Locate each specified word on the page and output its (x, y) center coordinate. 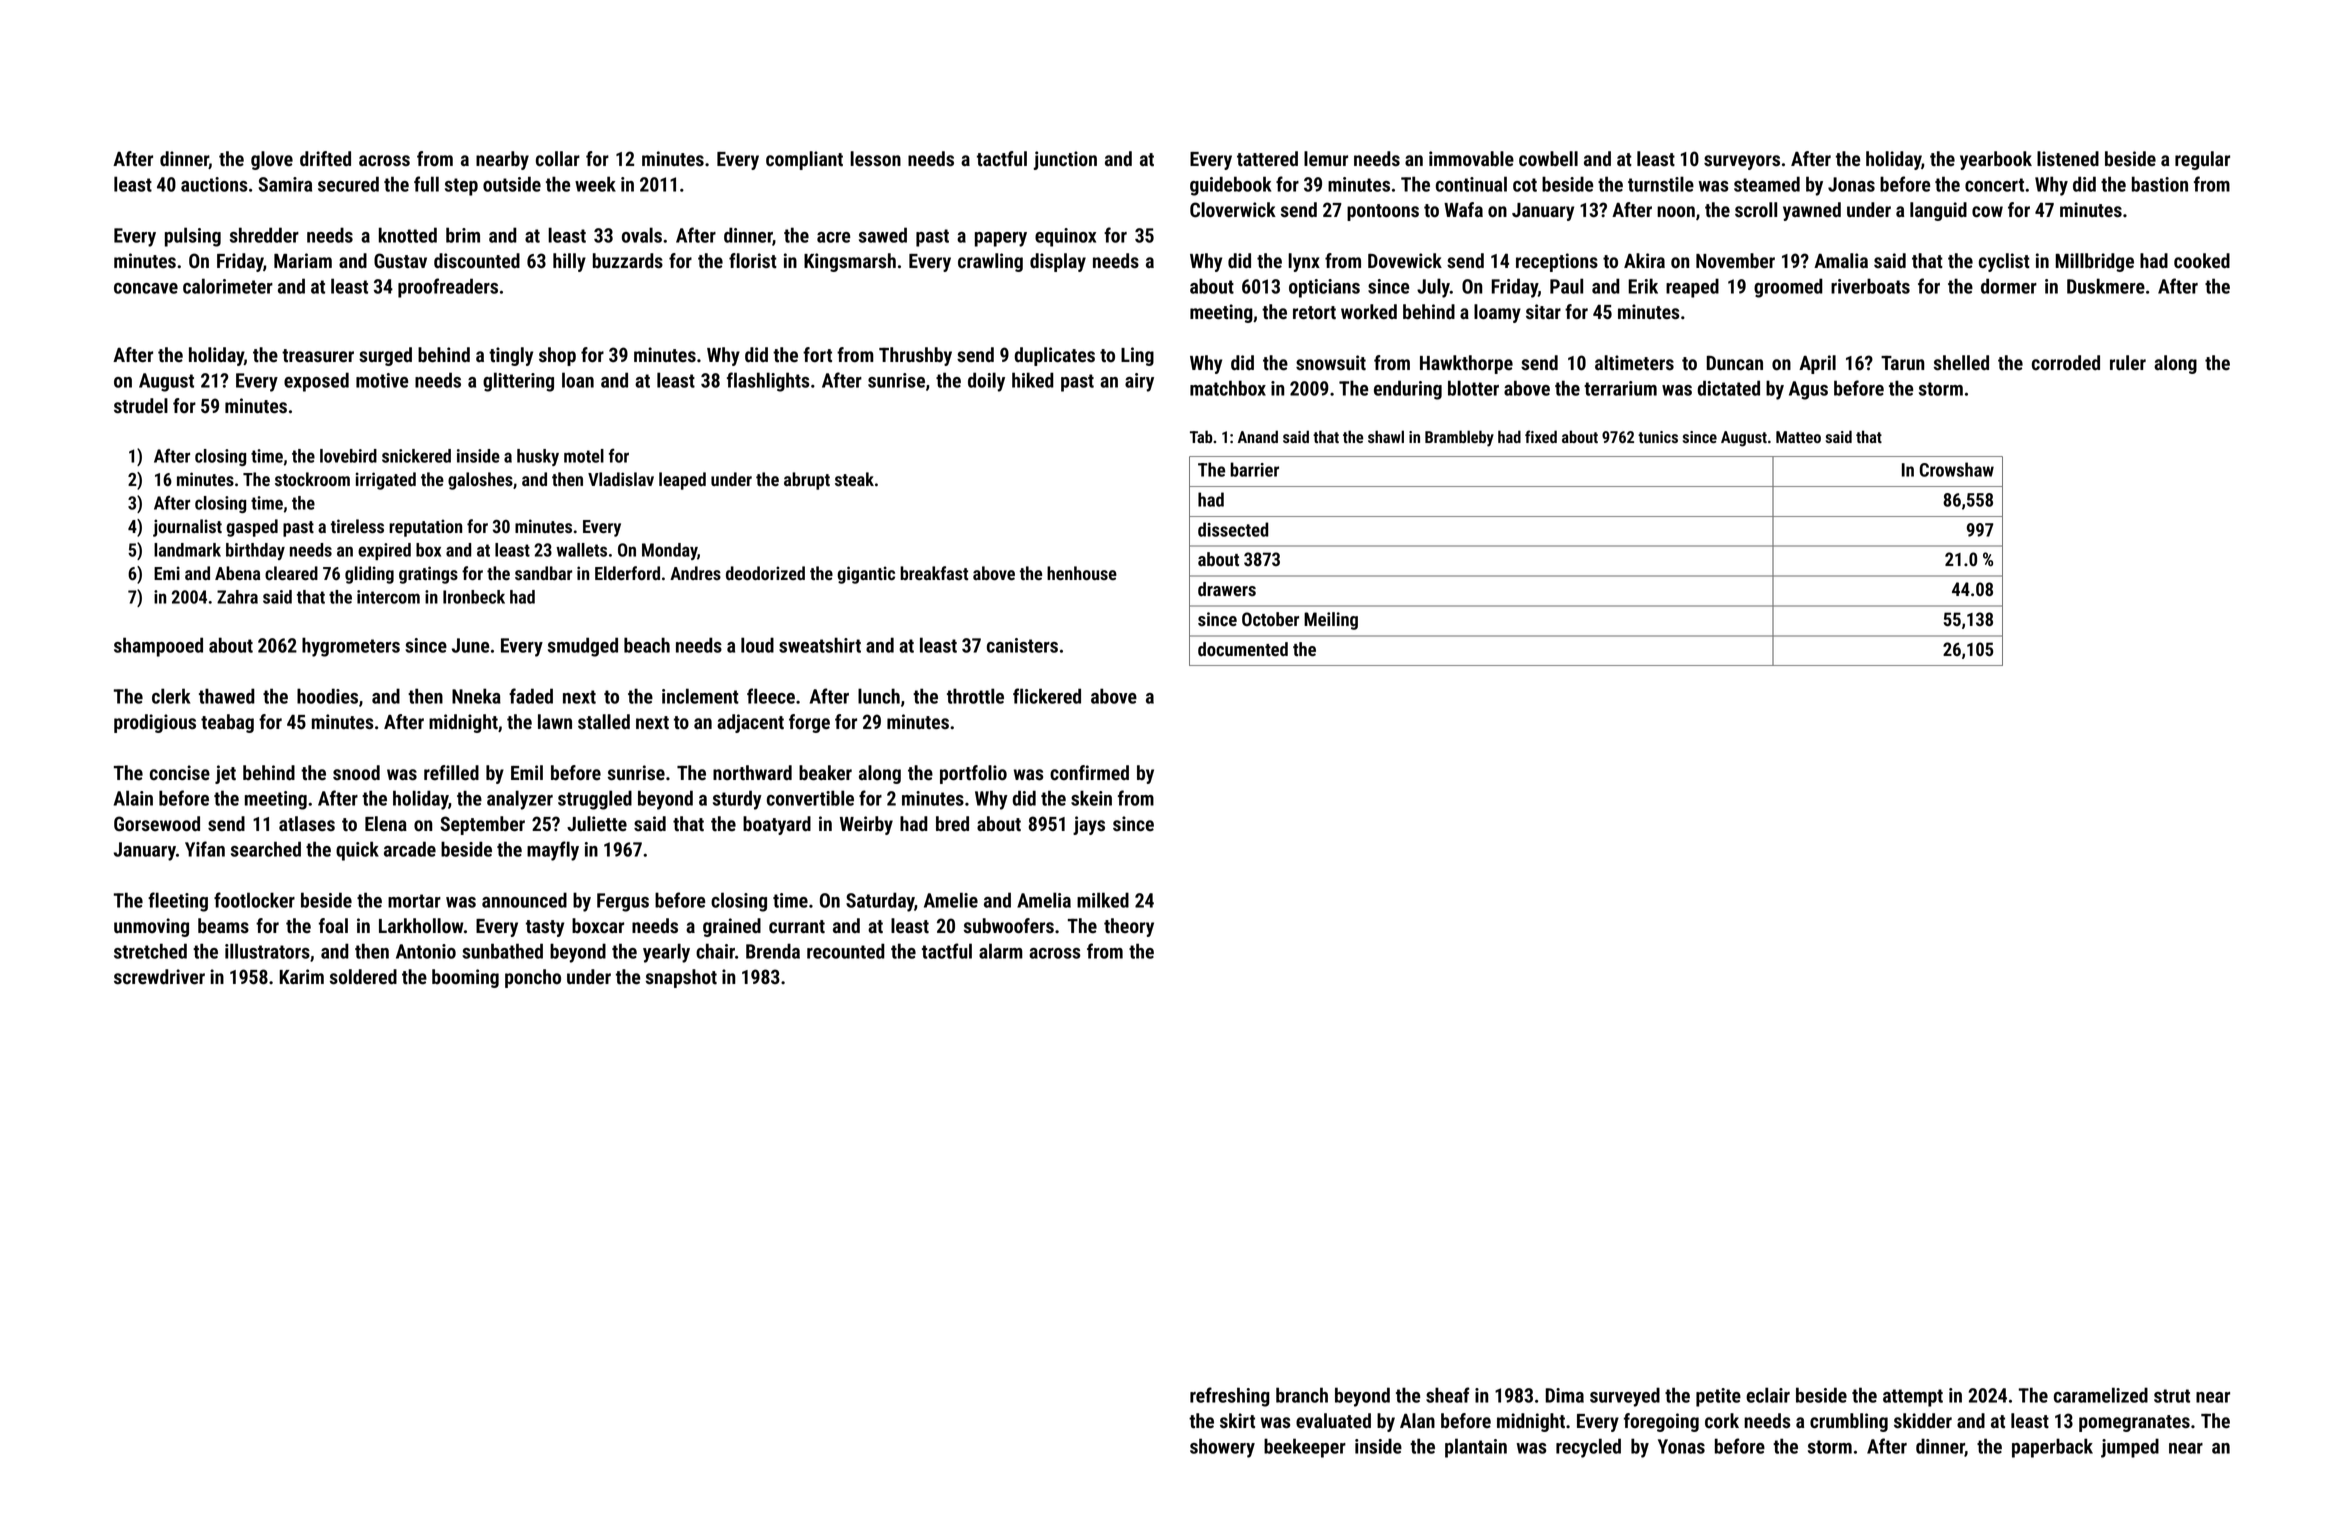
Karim (301, 976)
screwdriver (159, 977)
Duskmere (2106, 286)
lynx (1304, 262)
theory (1129, 927)
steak (854, 479)
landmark (187, 550)
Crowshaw (1957, 469)
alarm (1001, 951)
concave (146, 288)
